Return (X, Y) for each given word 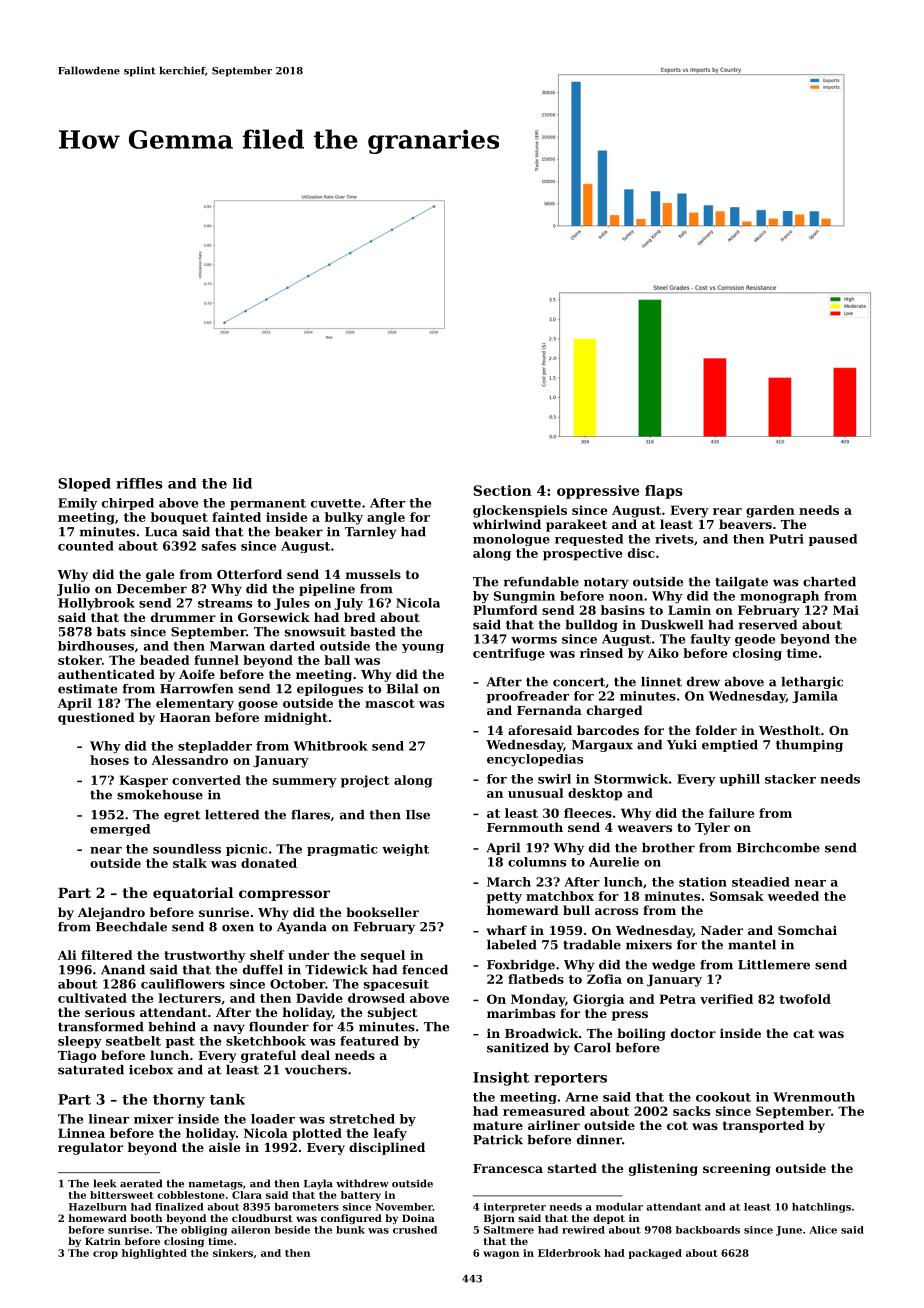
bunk (350, 1230)
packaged (655, 1254)
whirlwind (507, 524)
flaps (664, 492)
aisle (224, 1147)
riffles (139, 483)
